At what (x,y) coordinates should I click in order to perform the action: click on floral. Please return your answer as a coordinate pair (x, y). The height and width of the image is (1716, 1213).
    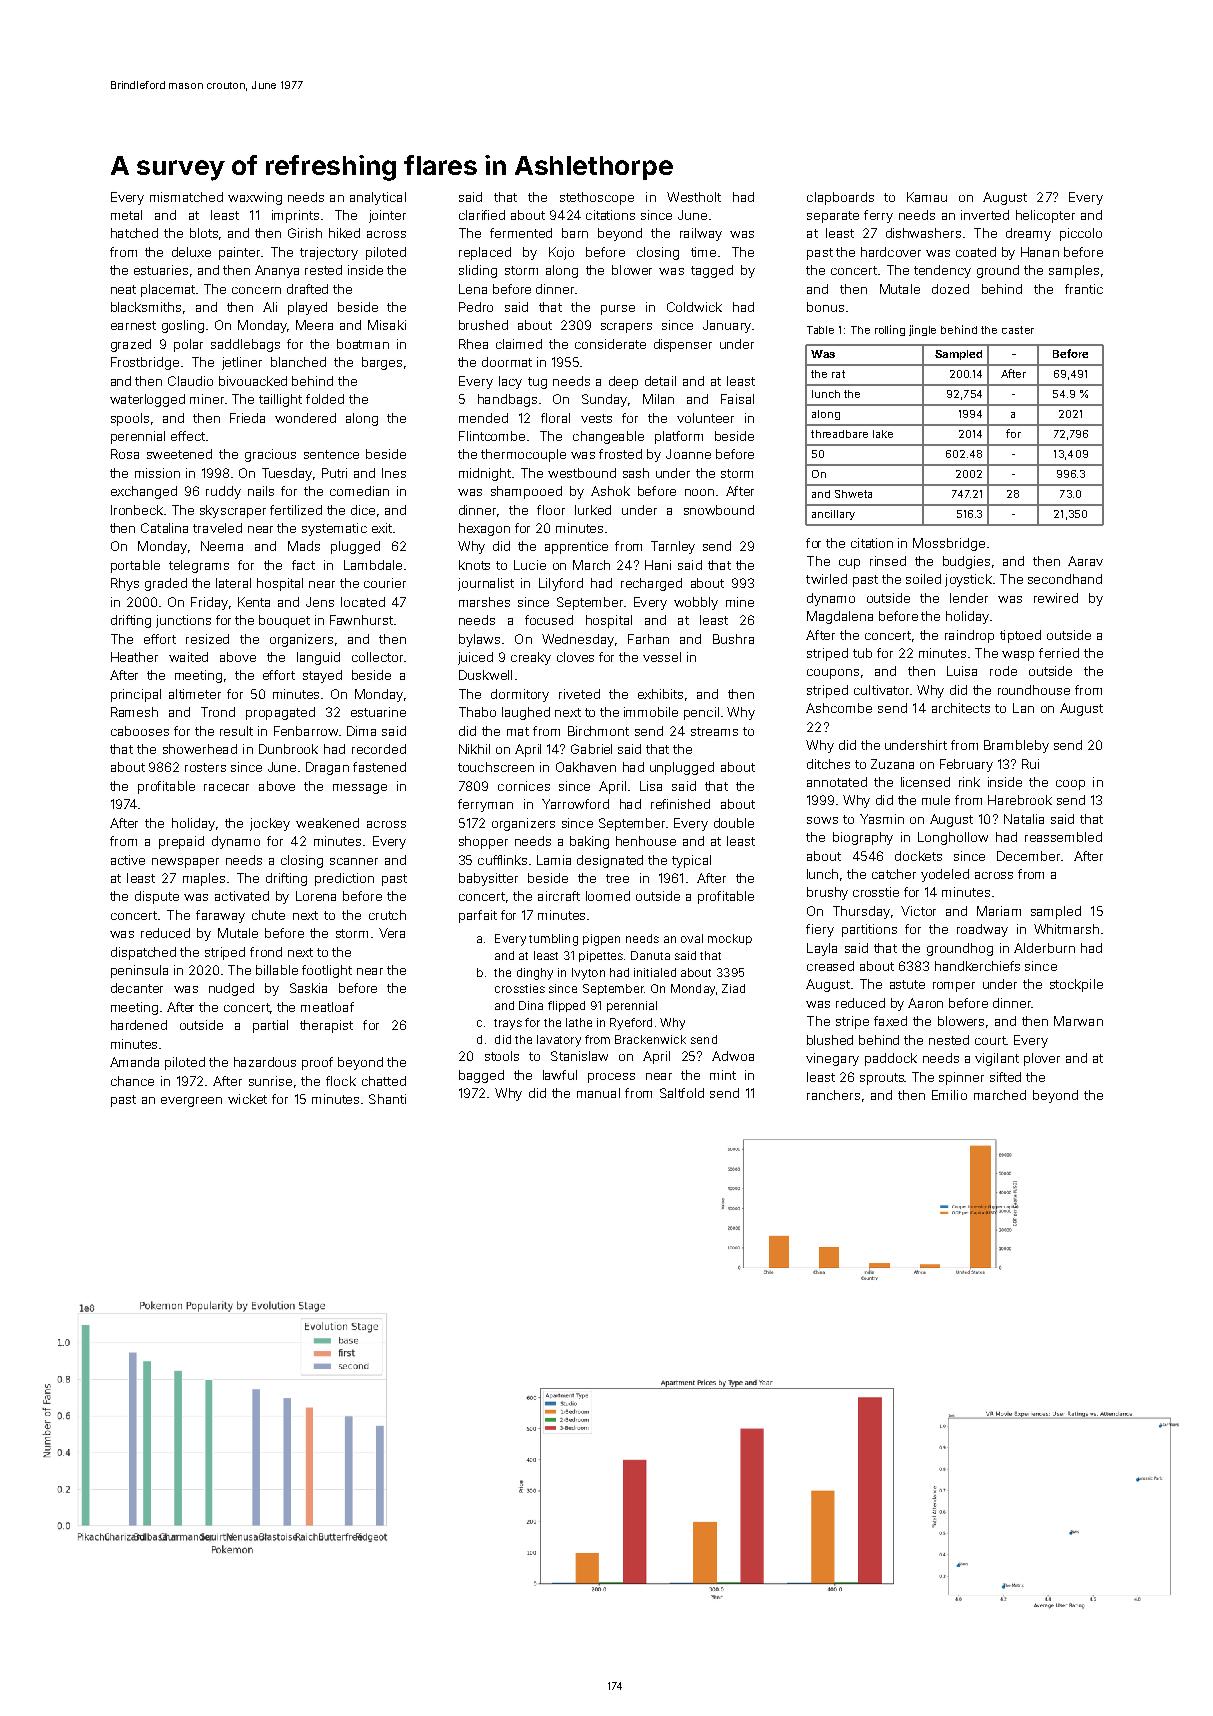
    Looking at the image, I should click on (555, 418).
